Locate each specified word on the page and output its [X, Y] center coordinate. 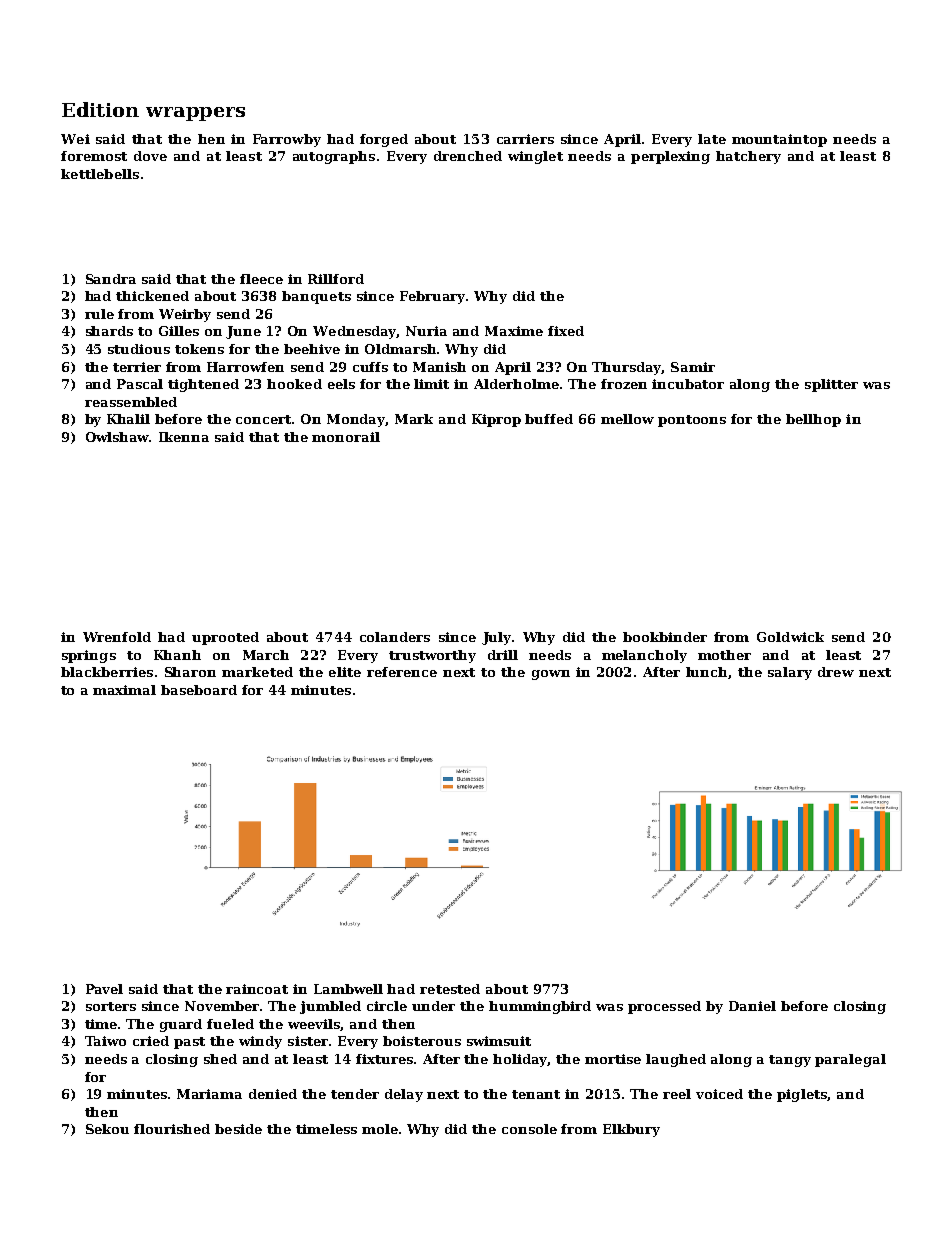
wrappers [195, 114]
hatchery [748, 157]
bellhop [813, 420]
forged [384, 140]
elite [345, 672]
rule [99, 314]
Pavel [104, 989]
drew [836, 672]
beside [238, 1129]
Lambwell [348, 989]
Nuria [426, 331]
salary [790, 673]
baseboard [199, 690]
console [529, 1129]
